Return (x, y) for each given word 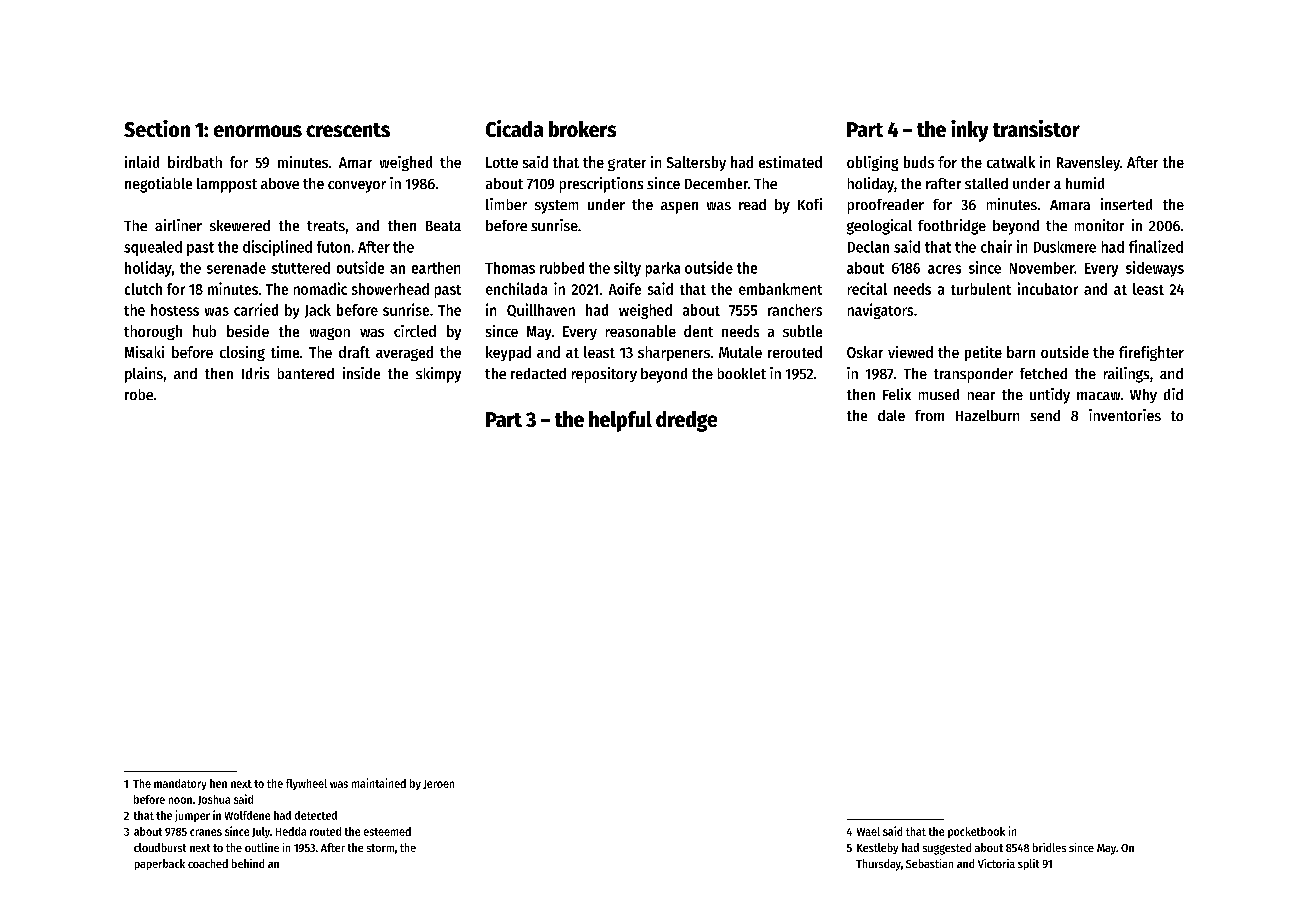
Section (157, 128)
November (1042, 268)
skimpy (438, 375)
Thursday (878, 865)
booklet (742, 373)
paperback (160, 864)
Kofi (810, 204)
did (1173, 394)
